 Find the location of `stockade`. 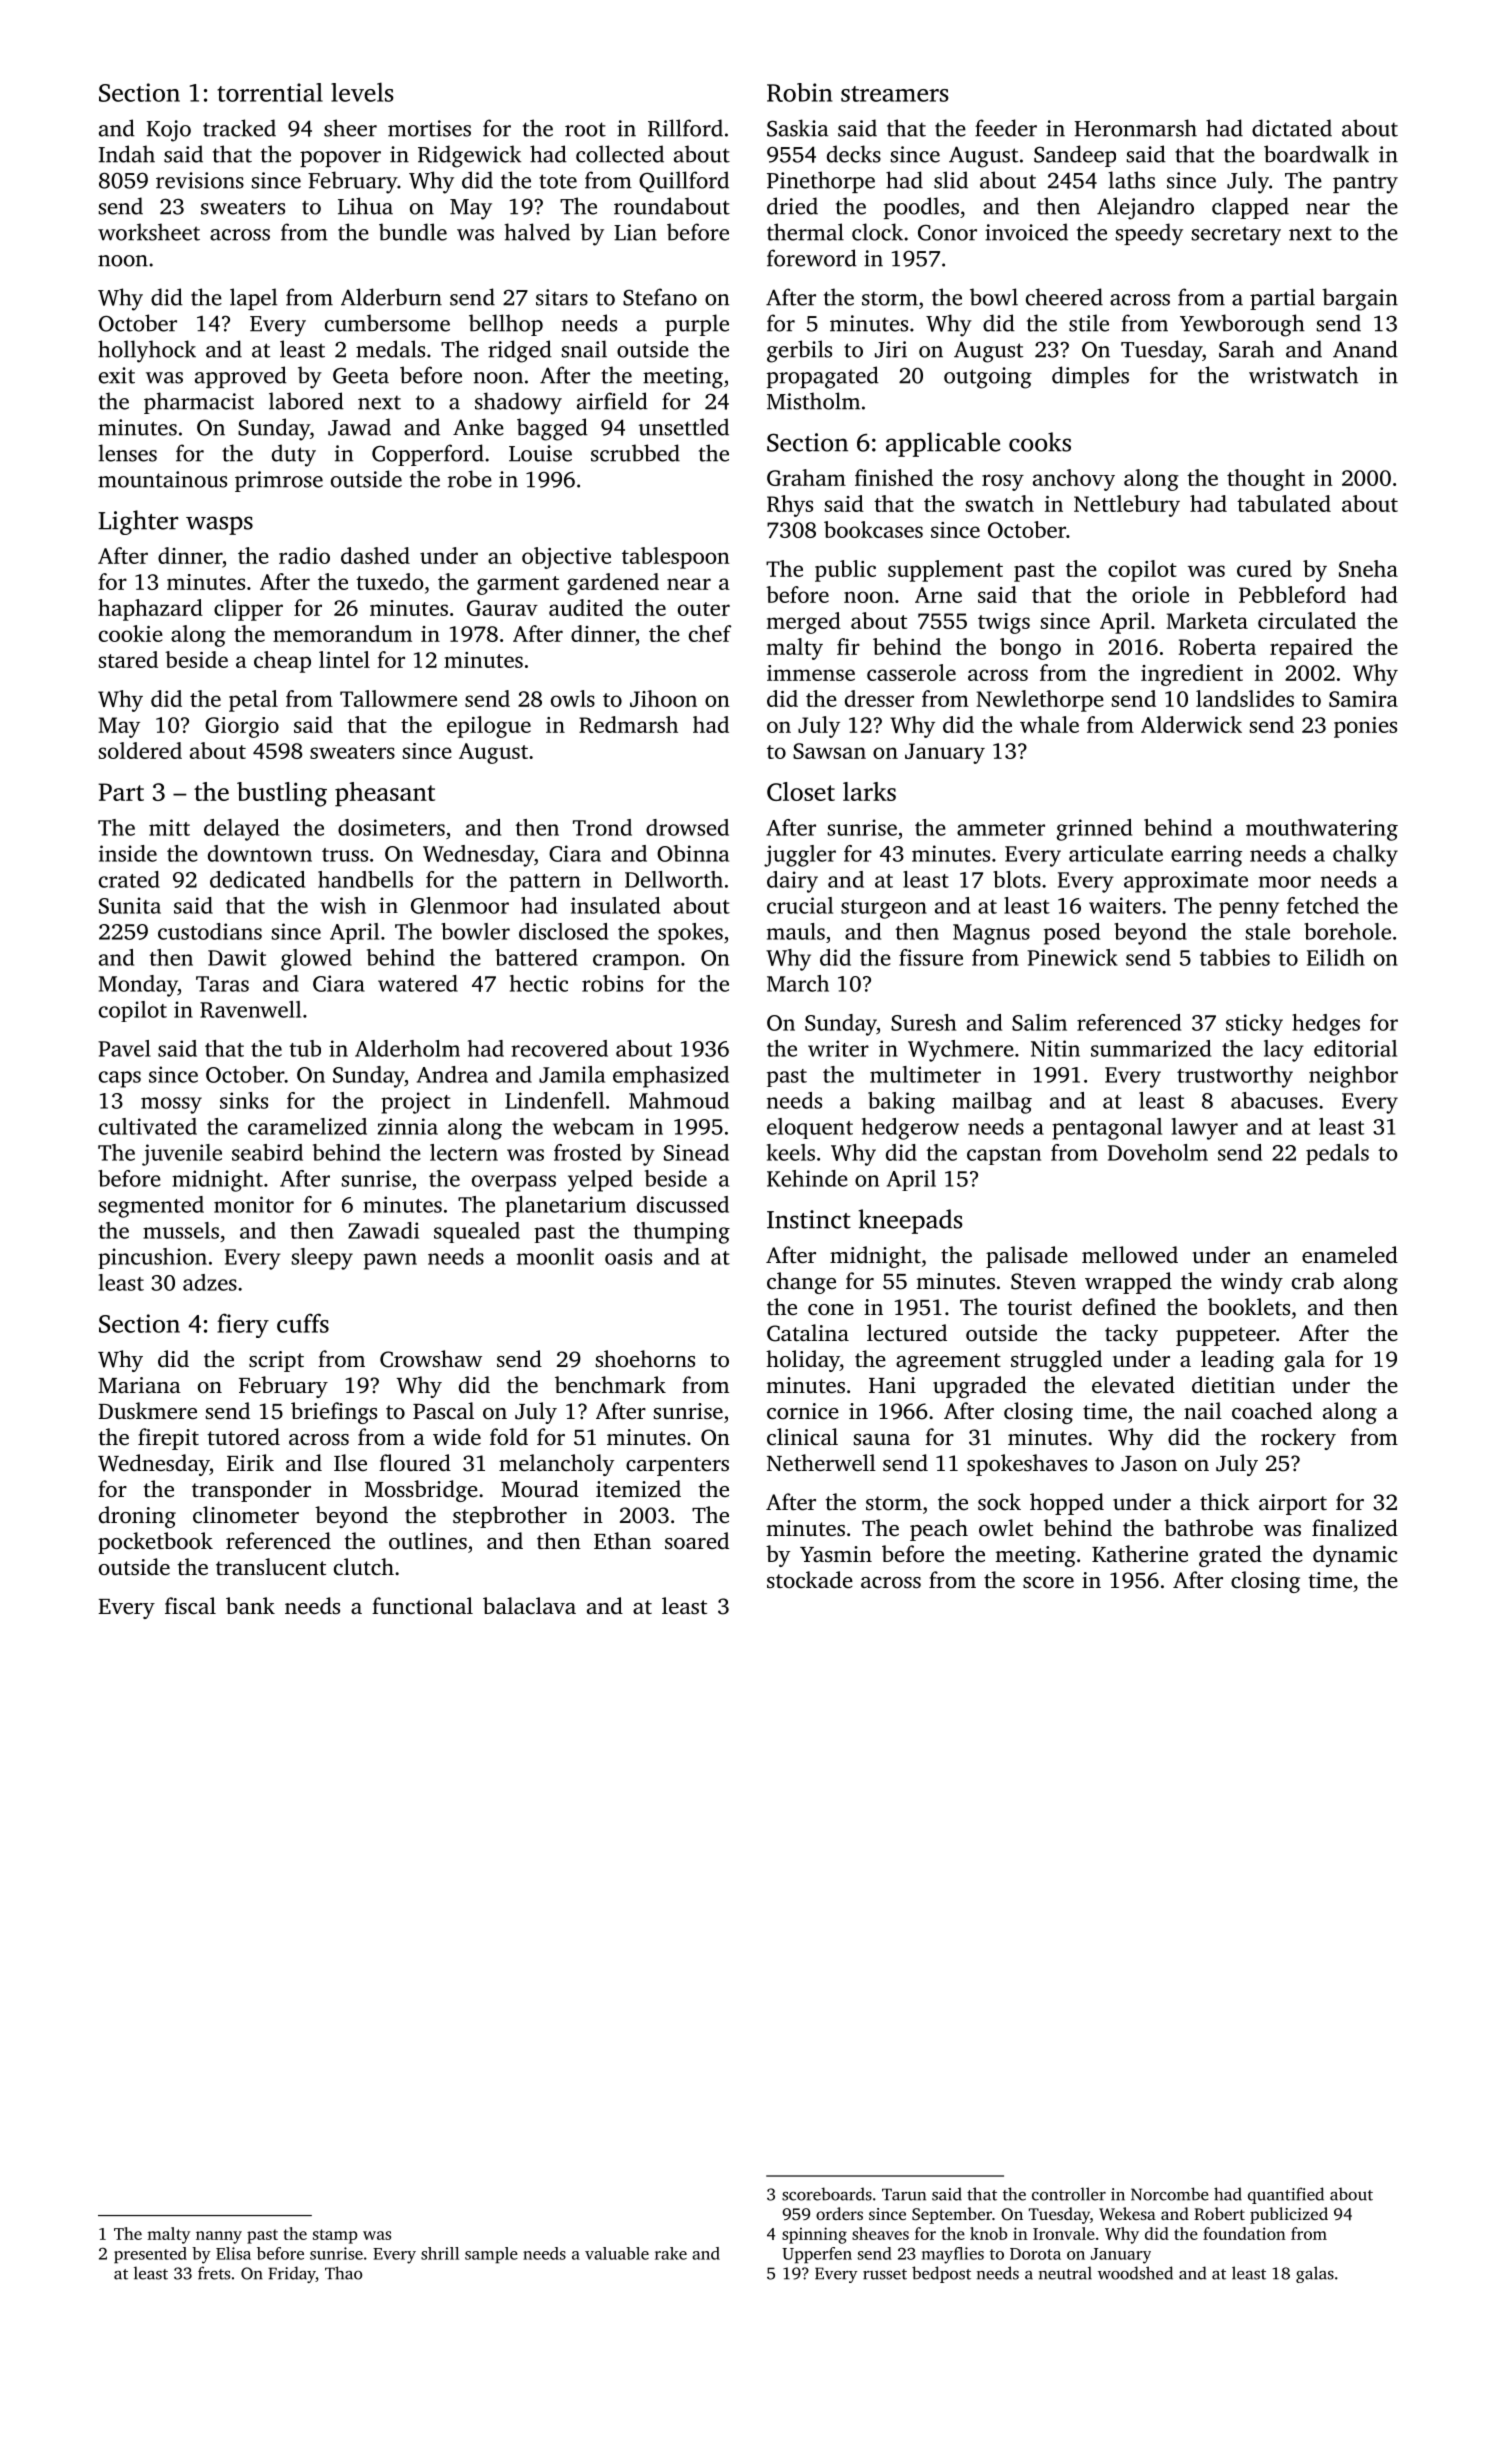

stockade is located at coordinates (810, 1580).
